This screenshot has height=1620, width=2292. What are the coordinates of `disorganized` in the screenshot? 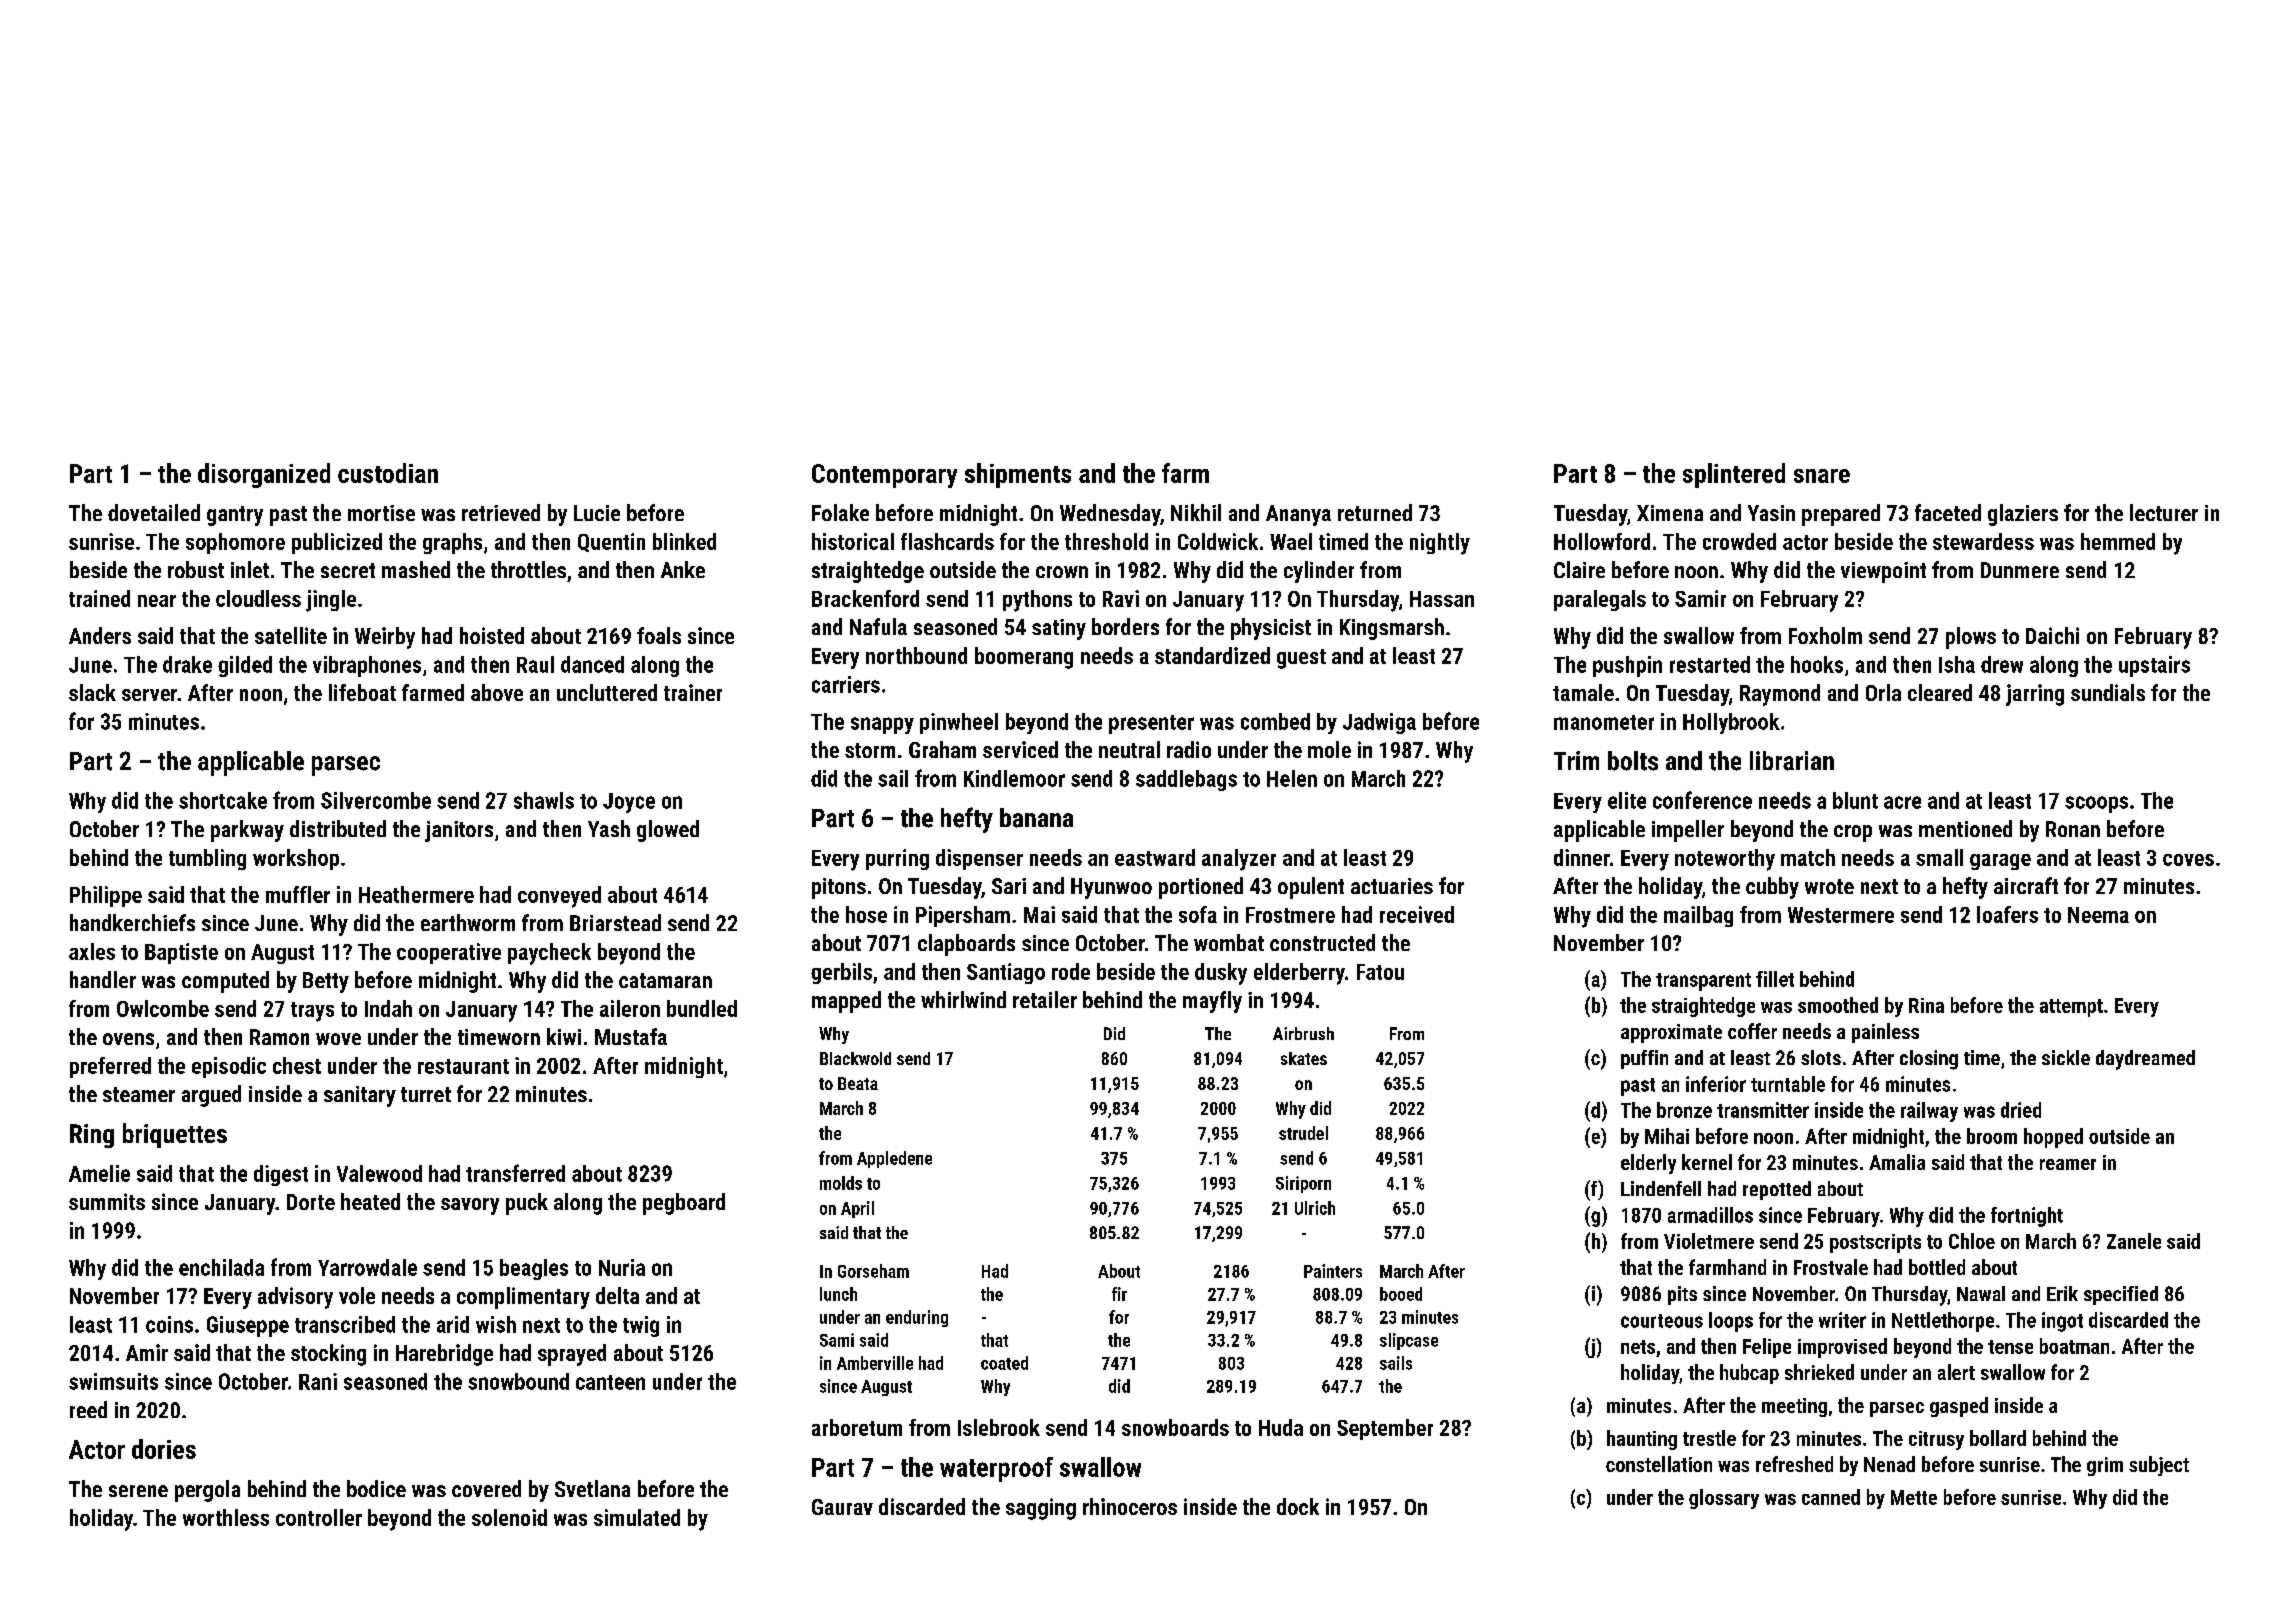 It's located at (264, 475).
